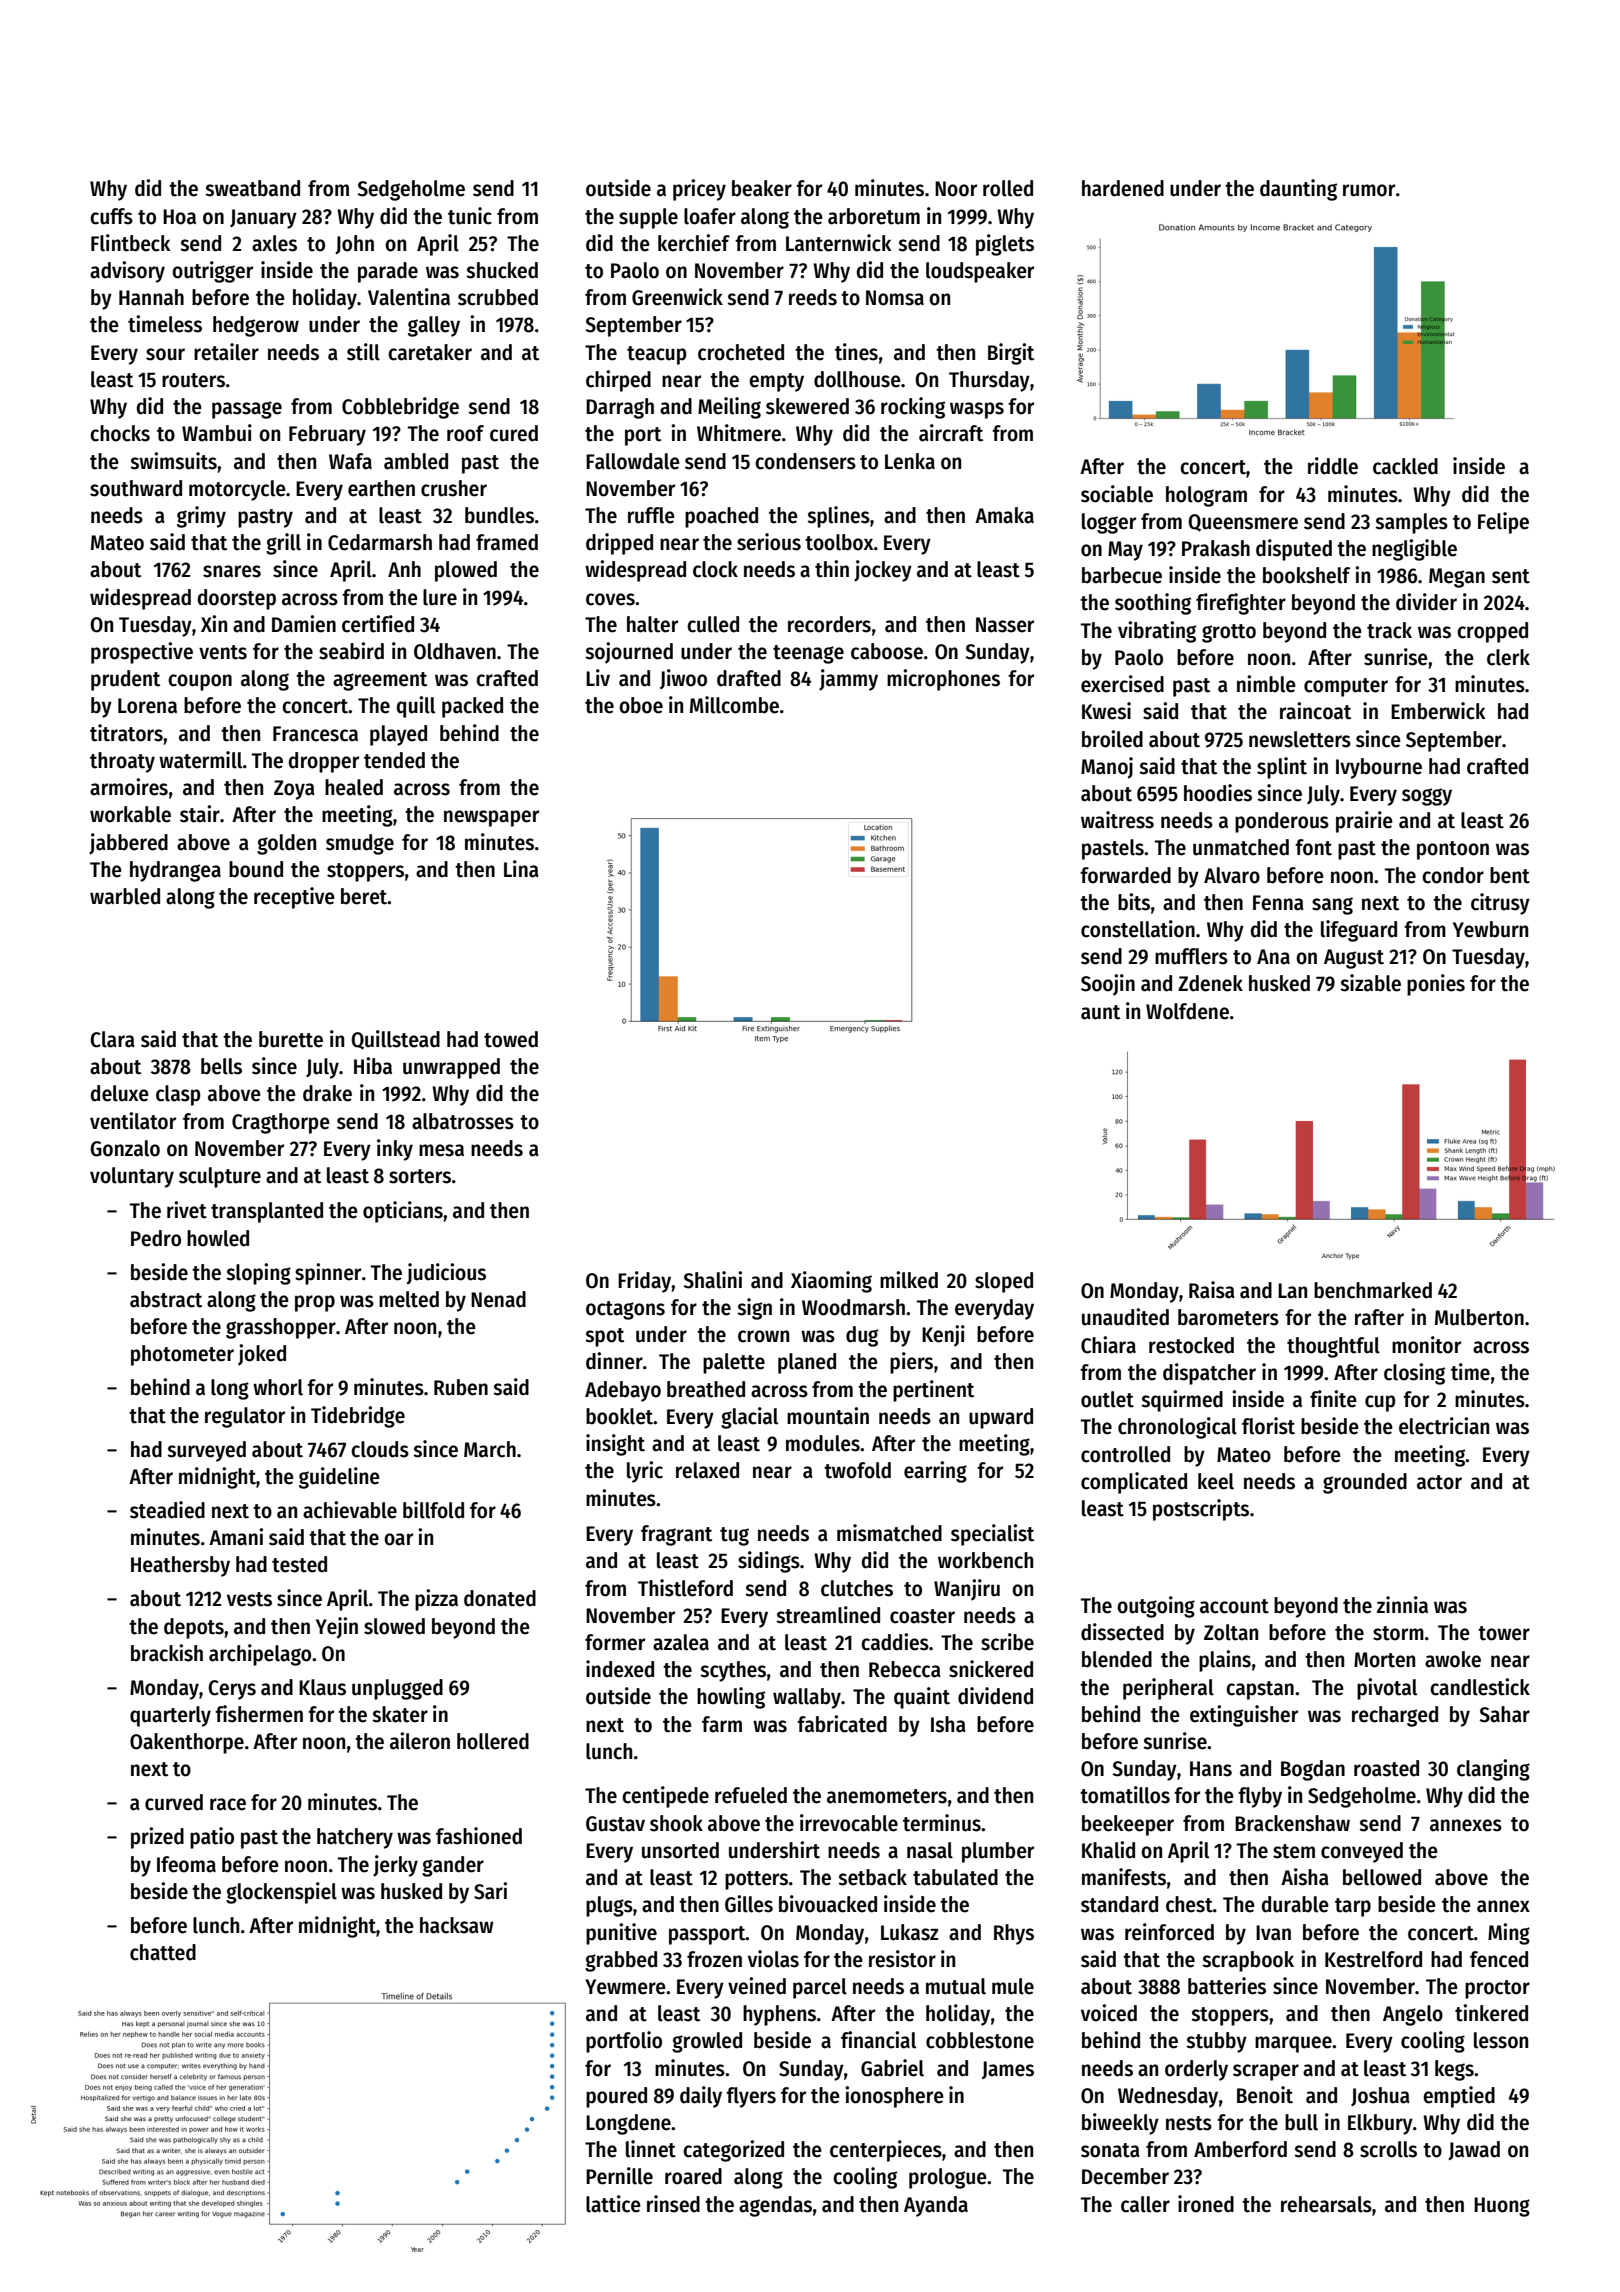 This screenshot has width=1620, height=2292. Describe the element at coordinates (1405, 466) in the screenshot. I see `cackled` at that location.
